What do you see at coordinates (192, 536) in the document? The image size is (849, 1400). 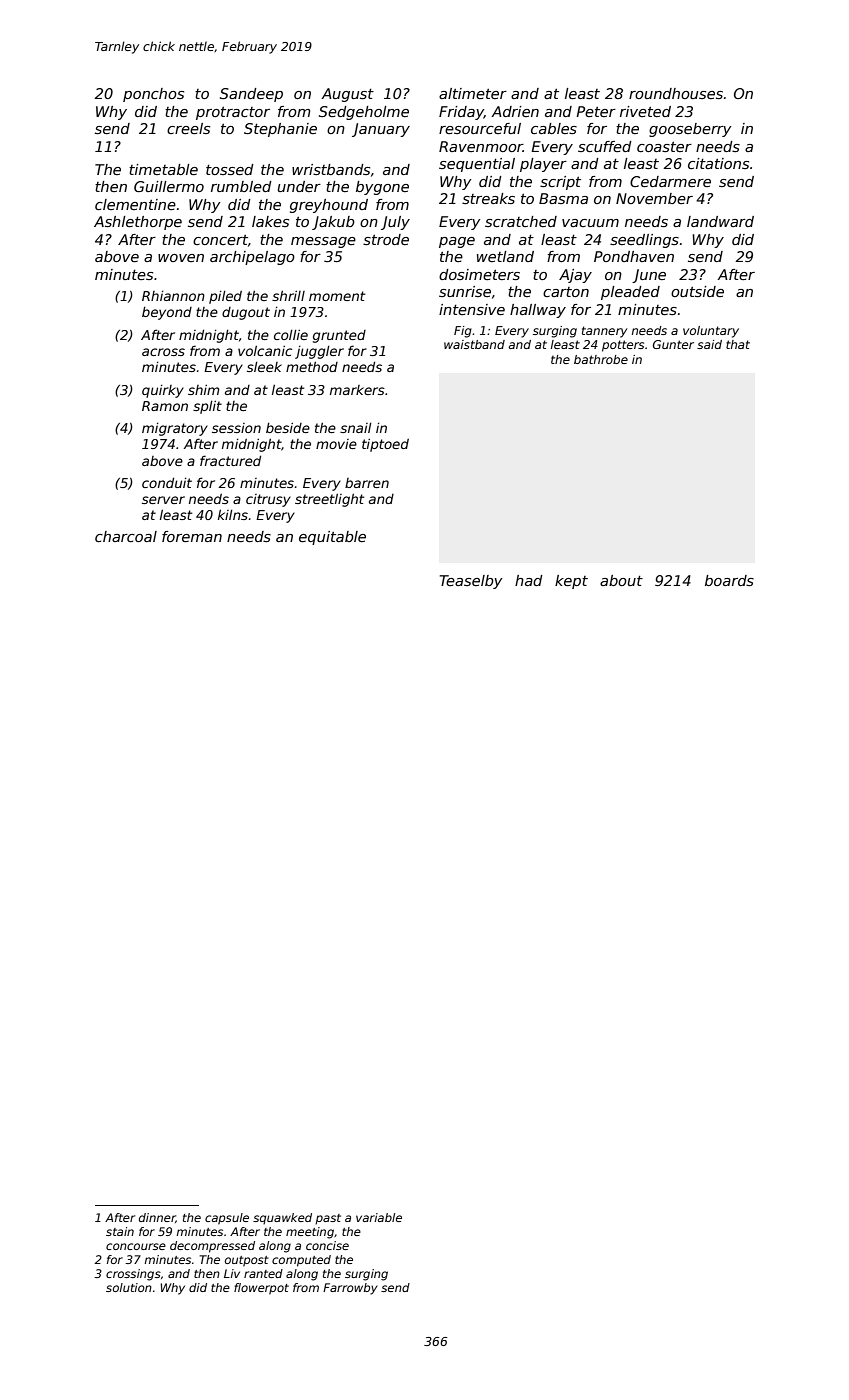 I see `foreman` at bounding box center [192, 536].
